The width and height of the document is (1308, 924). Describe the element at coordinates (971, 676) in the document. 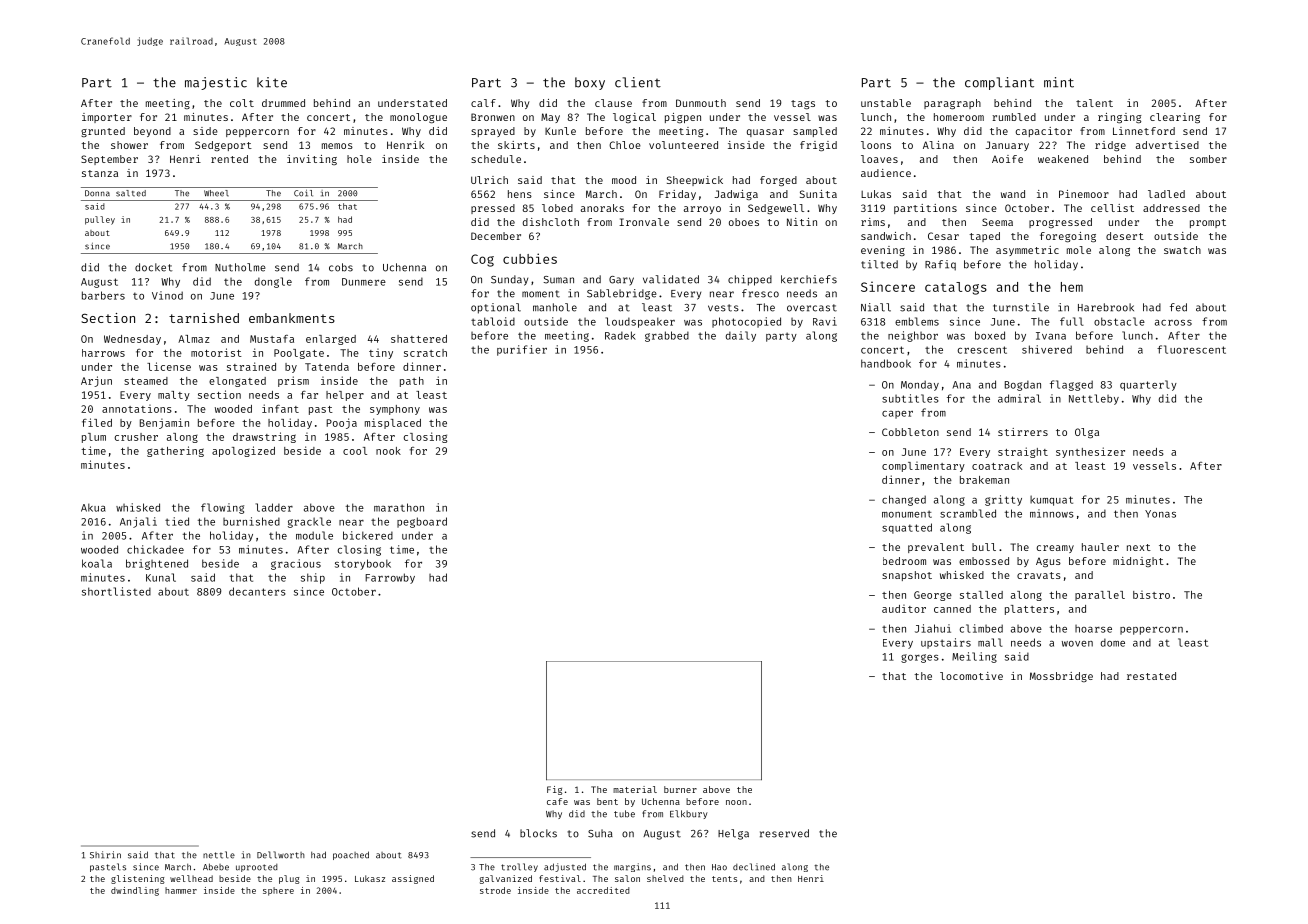

I see `locomotive` at that location.
